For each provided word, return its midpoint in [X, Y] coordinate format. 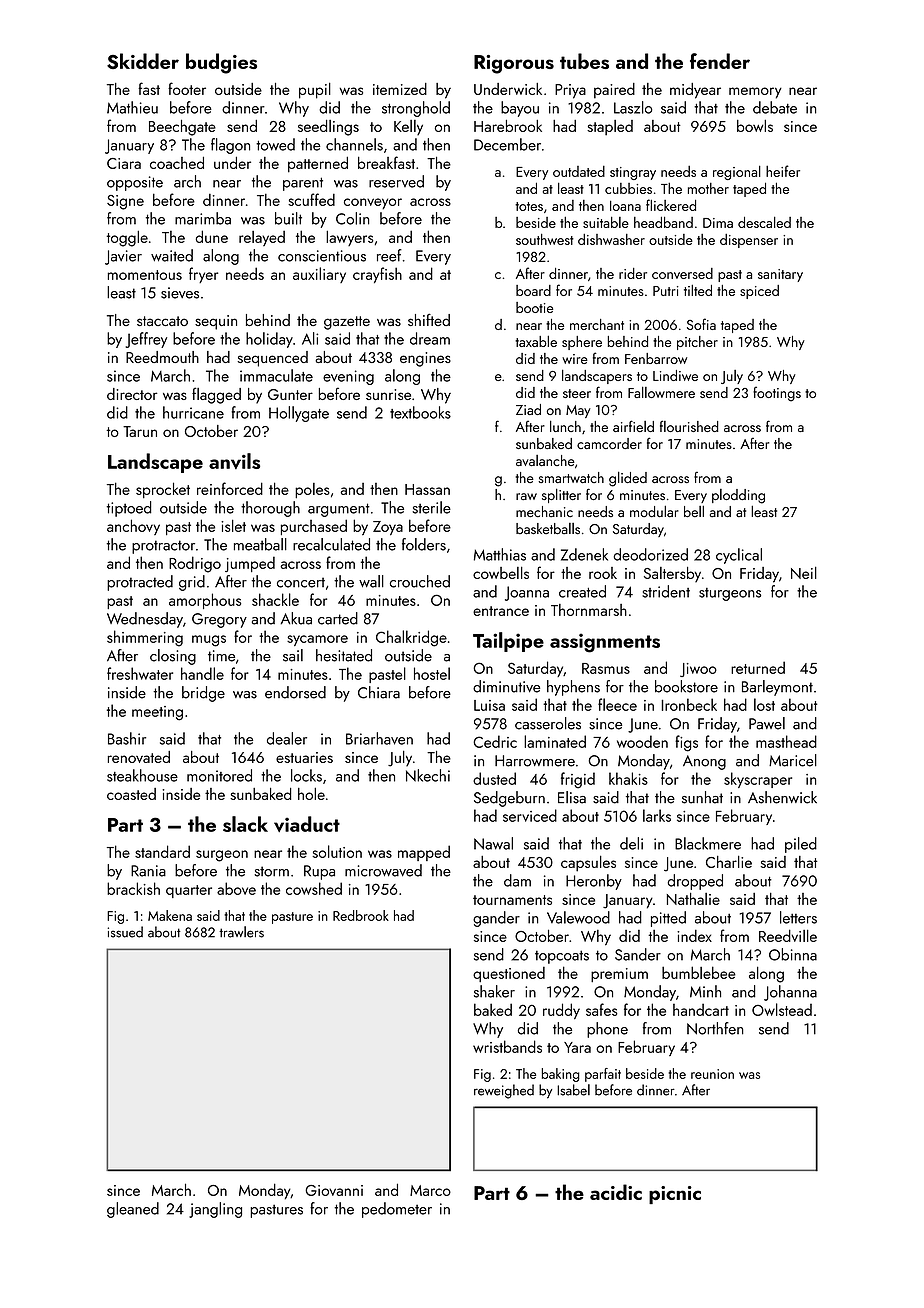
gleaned [133, 1210]
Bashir [127, 738]
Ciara [124, 163]
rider [633, 273]
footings [777, 394]
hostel [432, 673]
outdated [579, 171]
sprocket [163, 490]
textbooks [420, 412]
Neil [804, 572]
